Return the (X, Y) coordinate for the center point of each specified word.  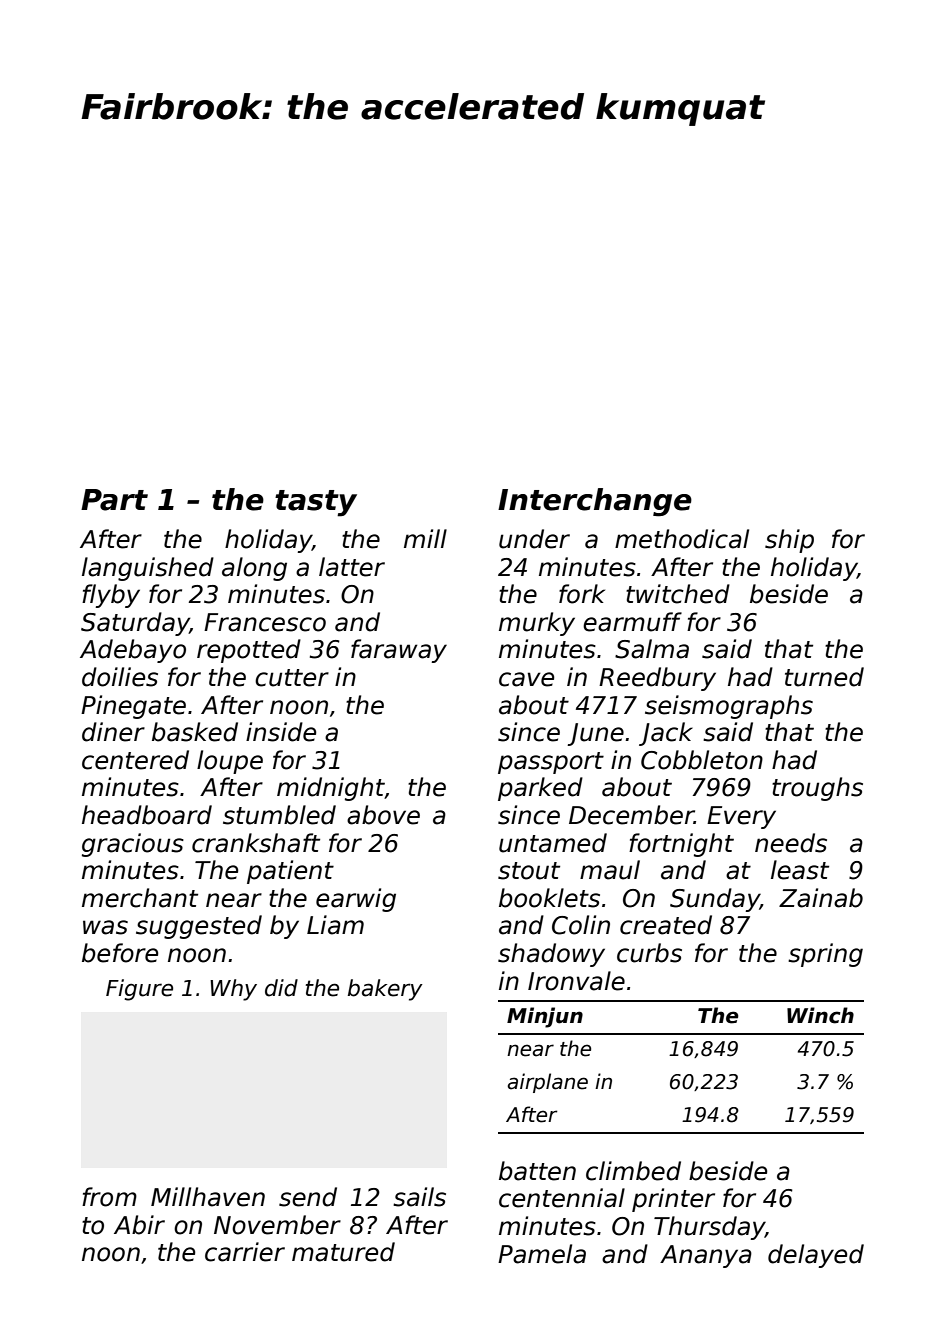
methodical (682, 539)
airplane (548, 1083)
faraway (399, 651)
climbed (633, 1171)
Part (114, 500)
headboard (147, 815)
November (277, 1225)
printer (673, 1200)
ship (789, 541)
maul (610, 870)
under (534, 539)
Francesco (265, 622)
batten (537, 1171)
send (308, 1197)
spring (825, 955)
